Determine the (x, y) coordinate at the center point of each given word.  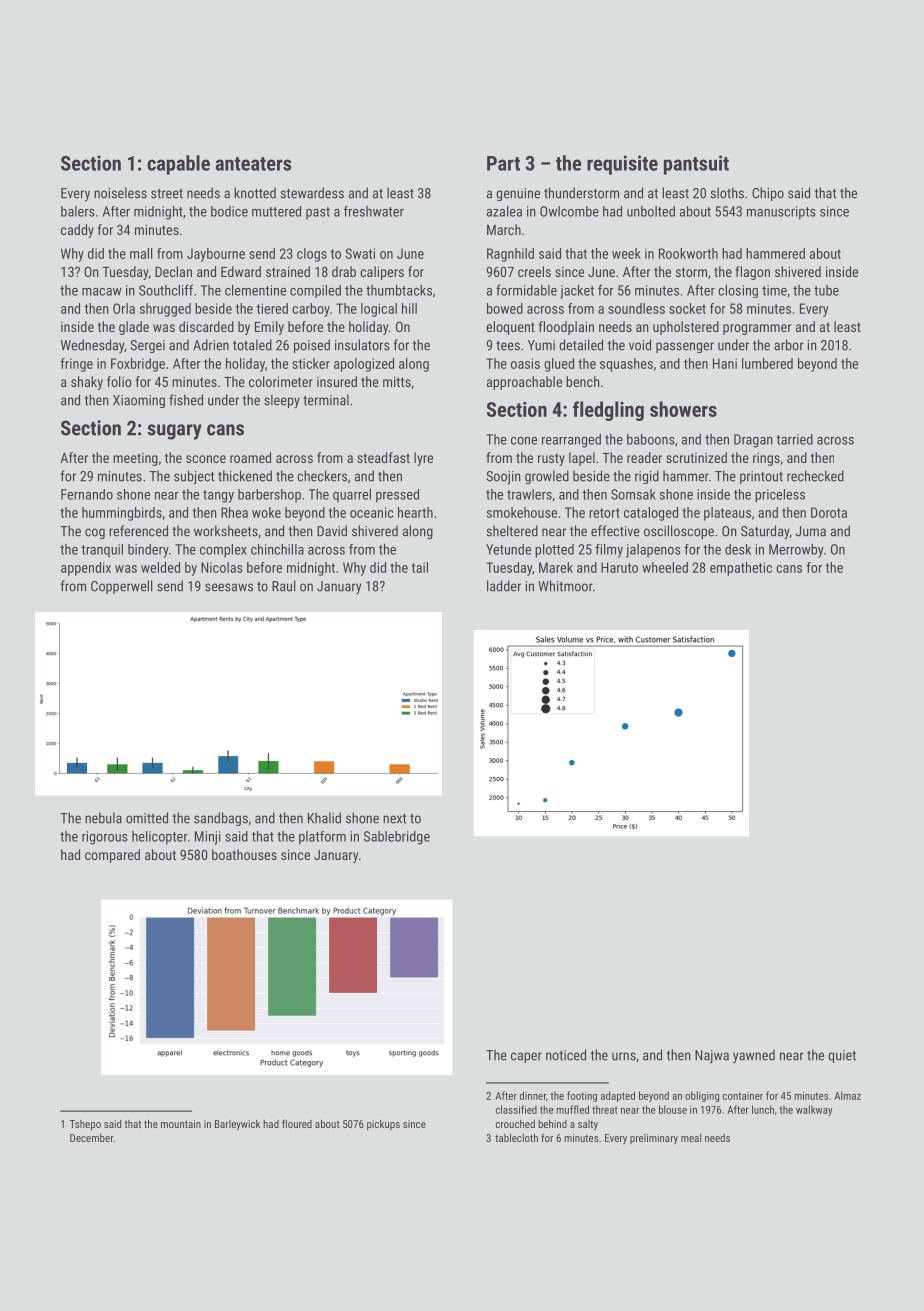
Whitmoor (565, 586)
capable (178, 165)
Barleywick (237, 1125)
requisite (622, 165)
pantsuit (696, 165)
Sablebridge (397, 838)
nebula (103, 818)
